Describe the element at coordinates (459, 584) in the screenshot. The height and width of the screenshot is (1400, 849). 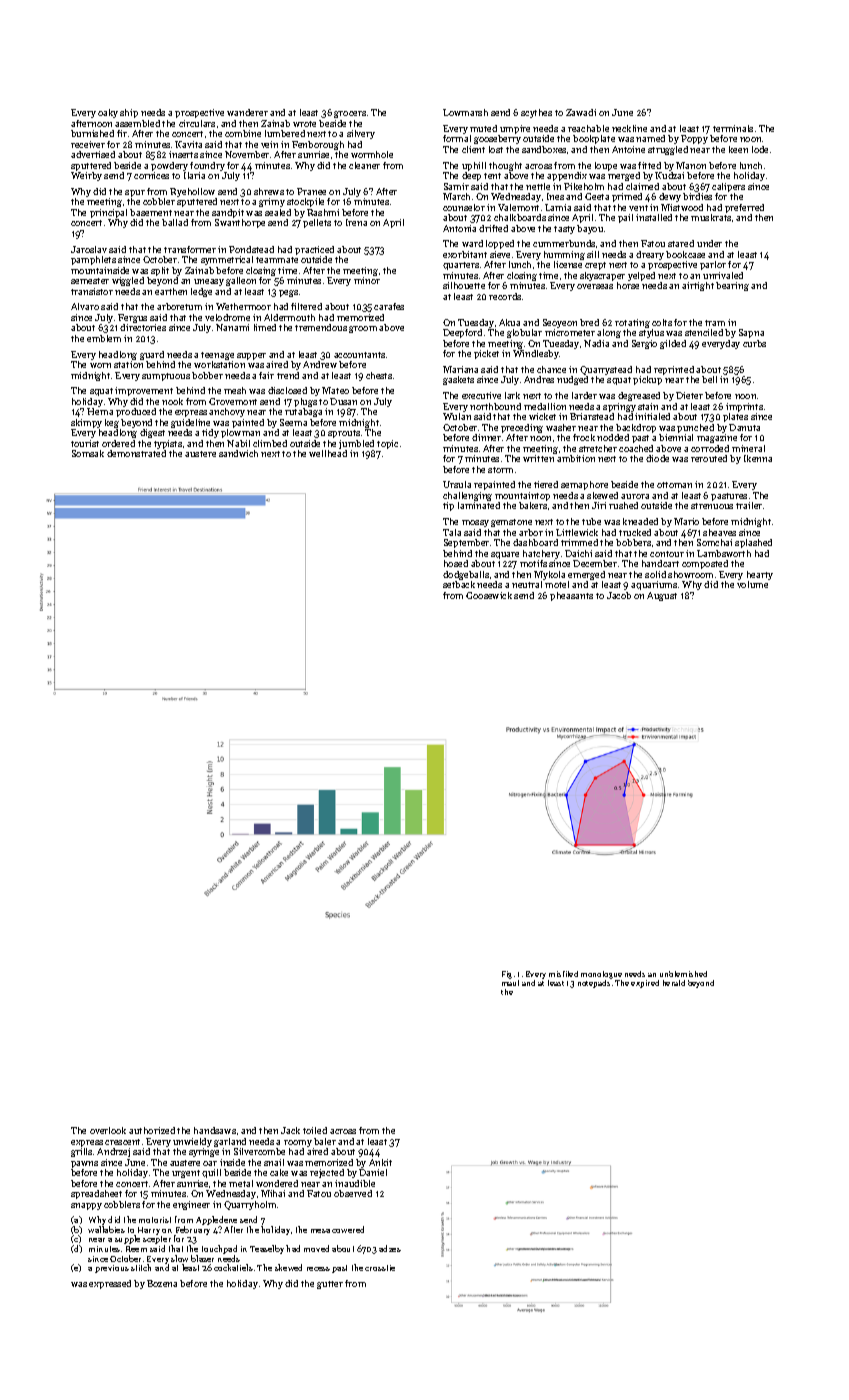
I see `setback` at that location.
